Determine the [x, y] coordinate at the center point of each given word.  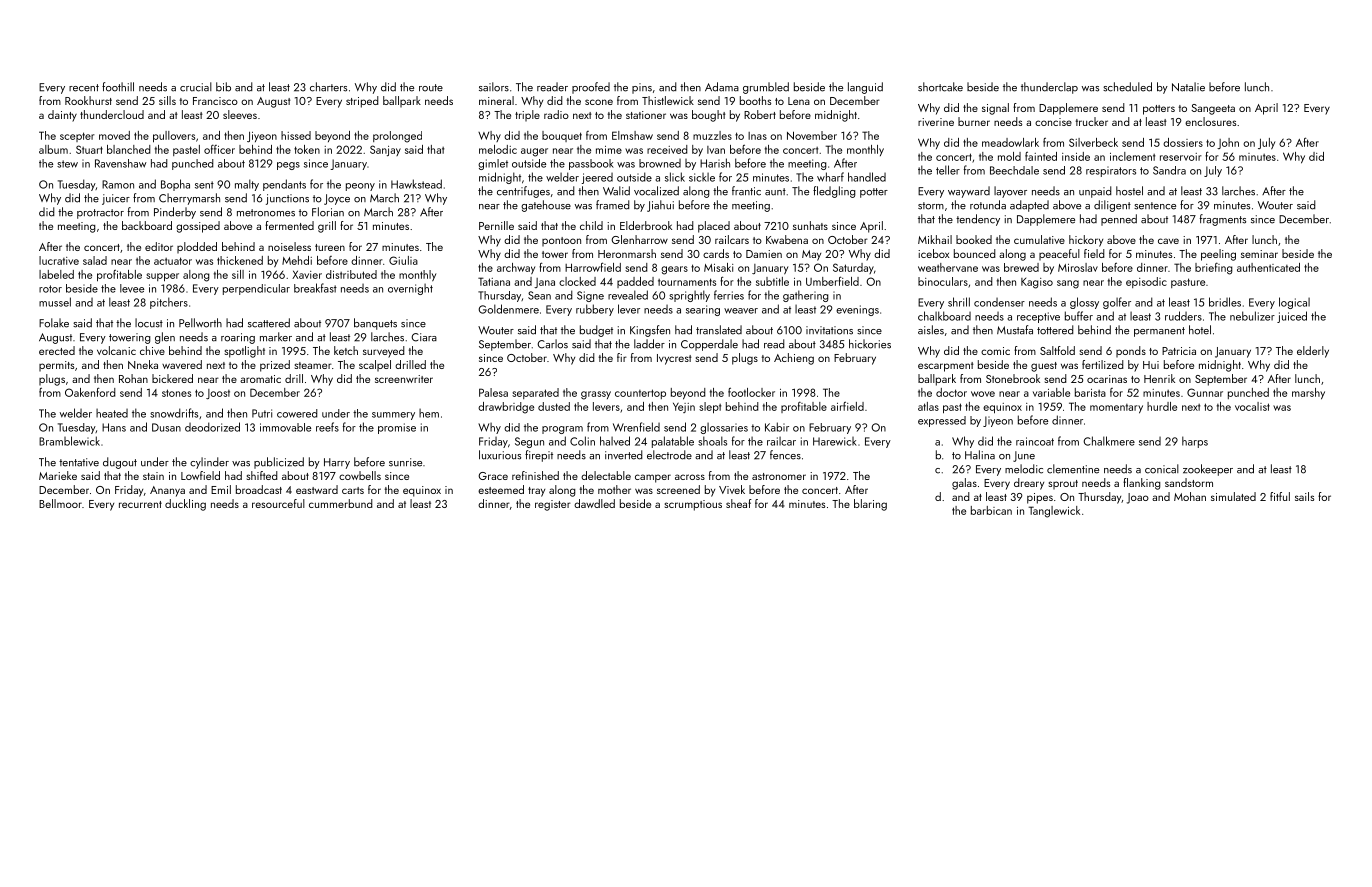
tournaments [687, 282]
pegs [288, 166]
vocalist [1252, 406]
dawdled [594, 503]
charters [328, 87]
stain [153, 476]
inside [1076, 156]
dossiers [1183, 142]
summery [393, 416]
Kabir [777, 427]
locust [149, 323]
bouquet [562, 136]
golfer [1117, 303]
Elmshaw [632, 135]
